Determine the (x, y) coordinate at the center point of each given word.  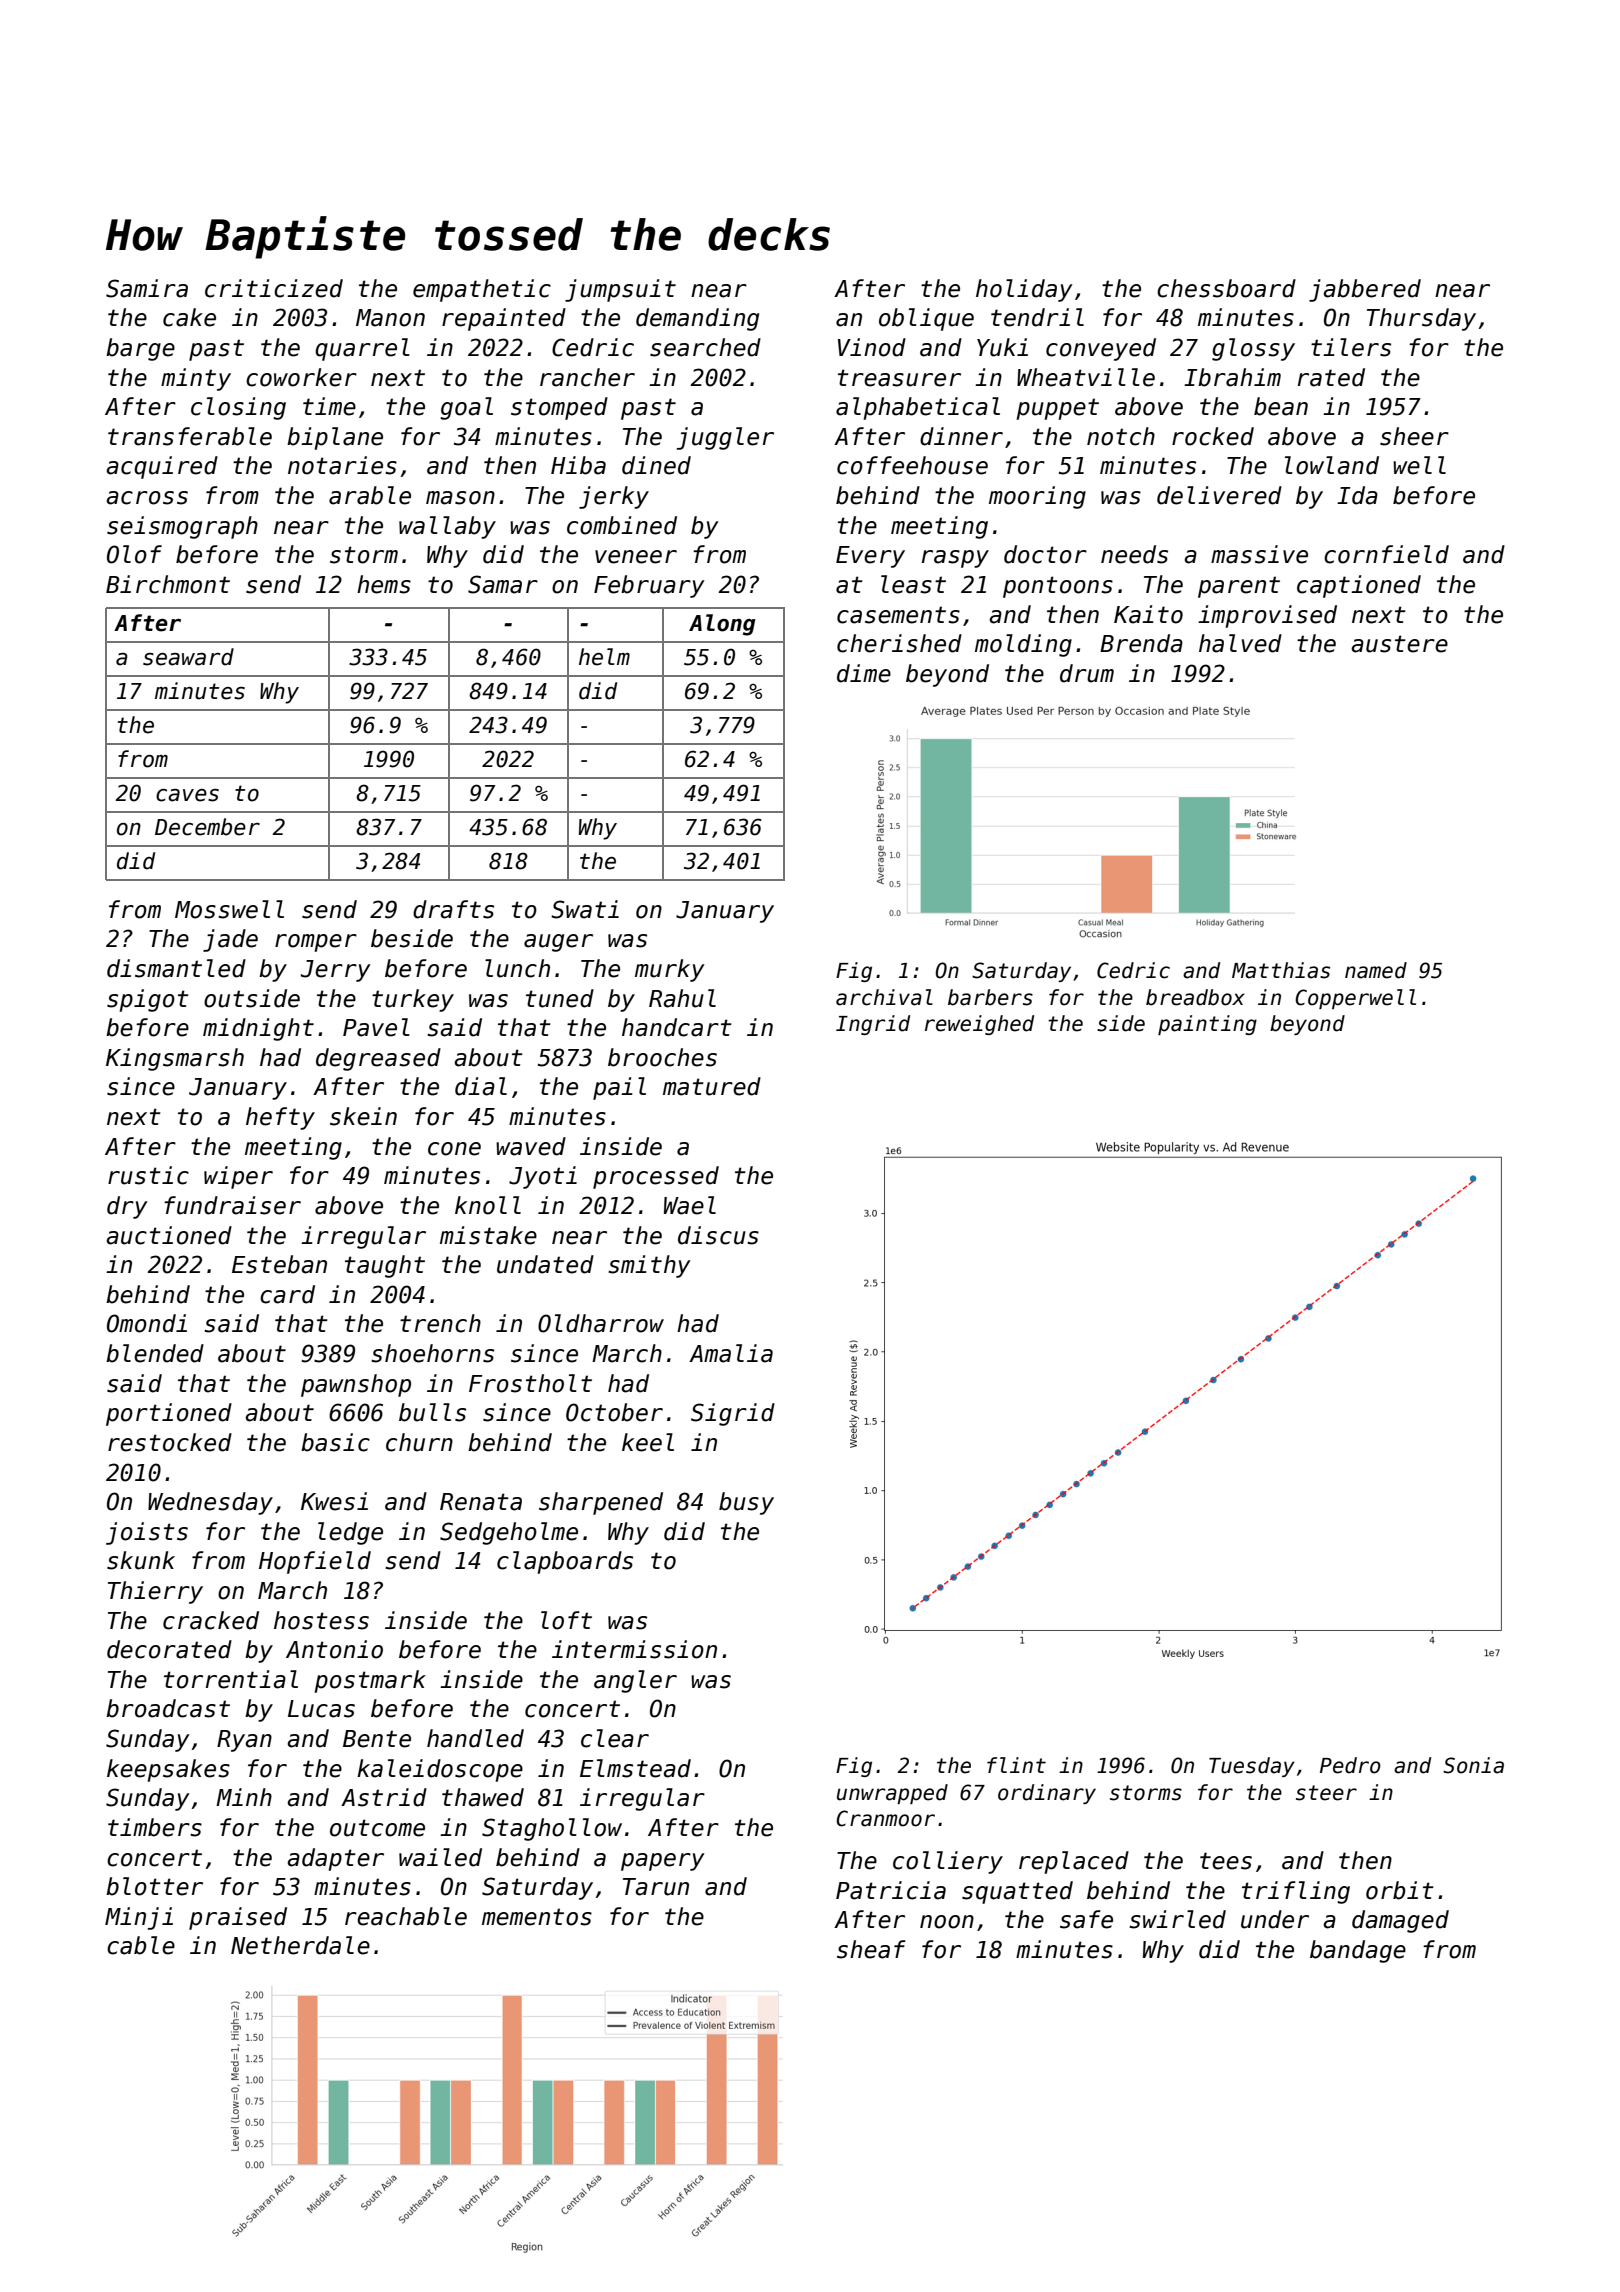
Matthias (1281, 970)
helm (604, 657)
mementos (537, 1917)
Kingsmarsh (175, 1059)
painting (1207, 1025)
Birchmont (168, 584)
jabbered (1365, 290)
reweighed (979, 1025)
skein (363, 1116)
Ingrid (873, 1025)
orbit (1400, 1890)
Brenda (1141, 643)
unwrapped (892, 1794)
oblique (926, 319)
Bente (377, 1739)
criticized (274, 288)
